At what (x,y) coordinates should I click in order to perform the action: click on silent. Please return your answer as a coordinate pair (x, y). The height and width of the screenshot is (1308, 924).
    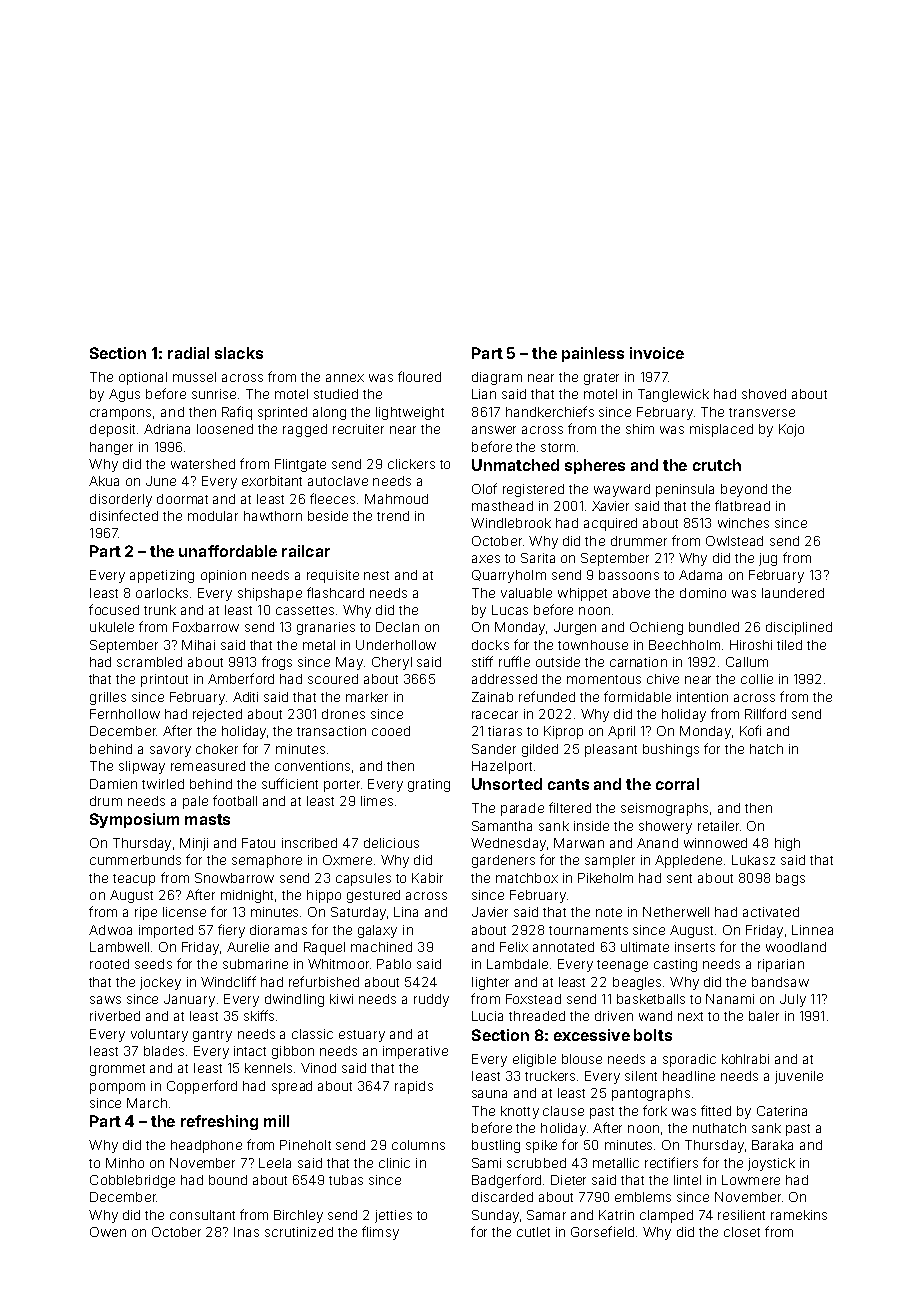
    Looking at the image, I should click on (641, 1076).
